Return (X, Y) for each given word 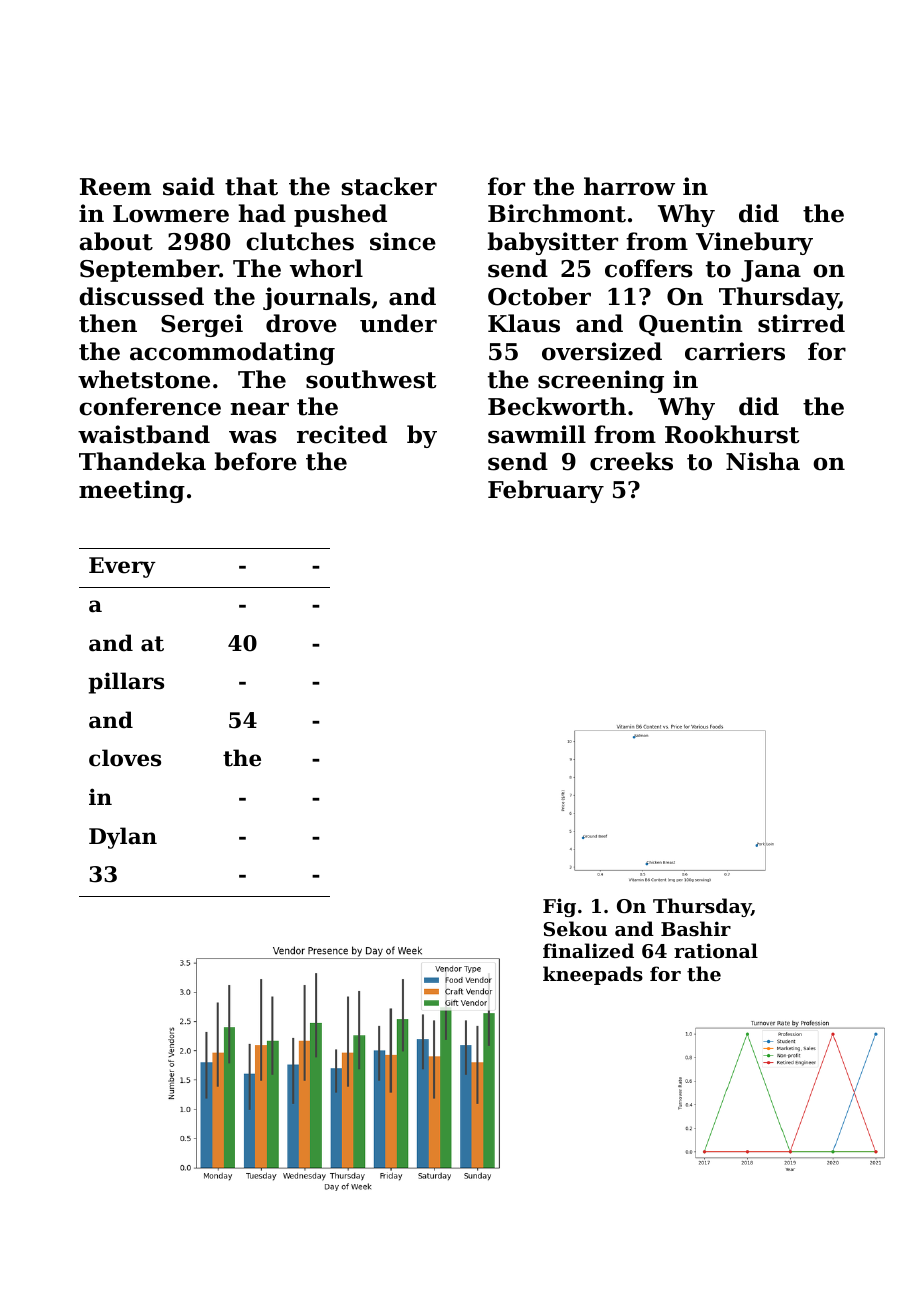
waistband (144, 434)
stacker (389, 186)
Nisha (763, 461)
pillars (126, 683)
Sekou (575, 929)
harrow (629, 186)
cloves (125, 758)
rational (716, 951)
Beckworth (557, 406)
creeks (631, 461)
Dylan (123, 838)
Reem (115, 187)
